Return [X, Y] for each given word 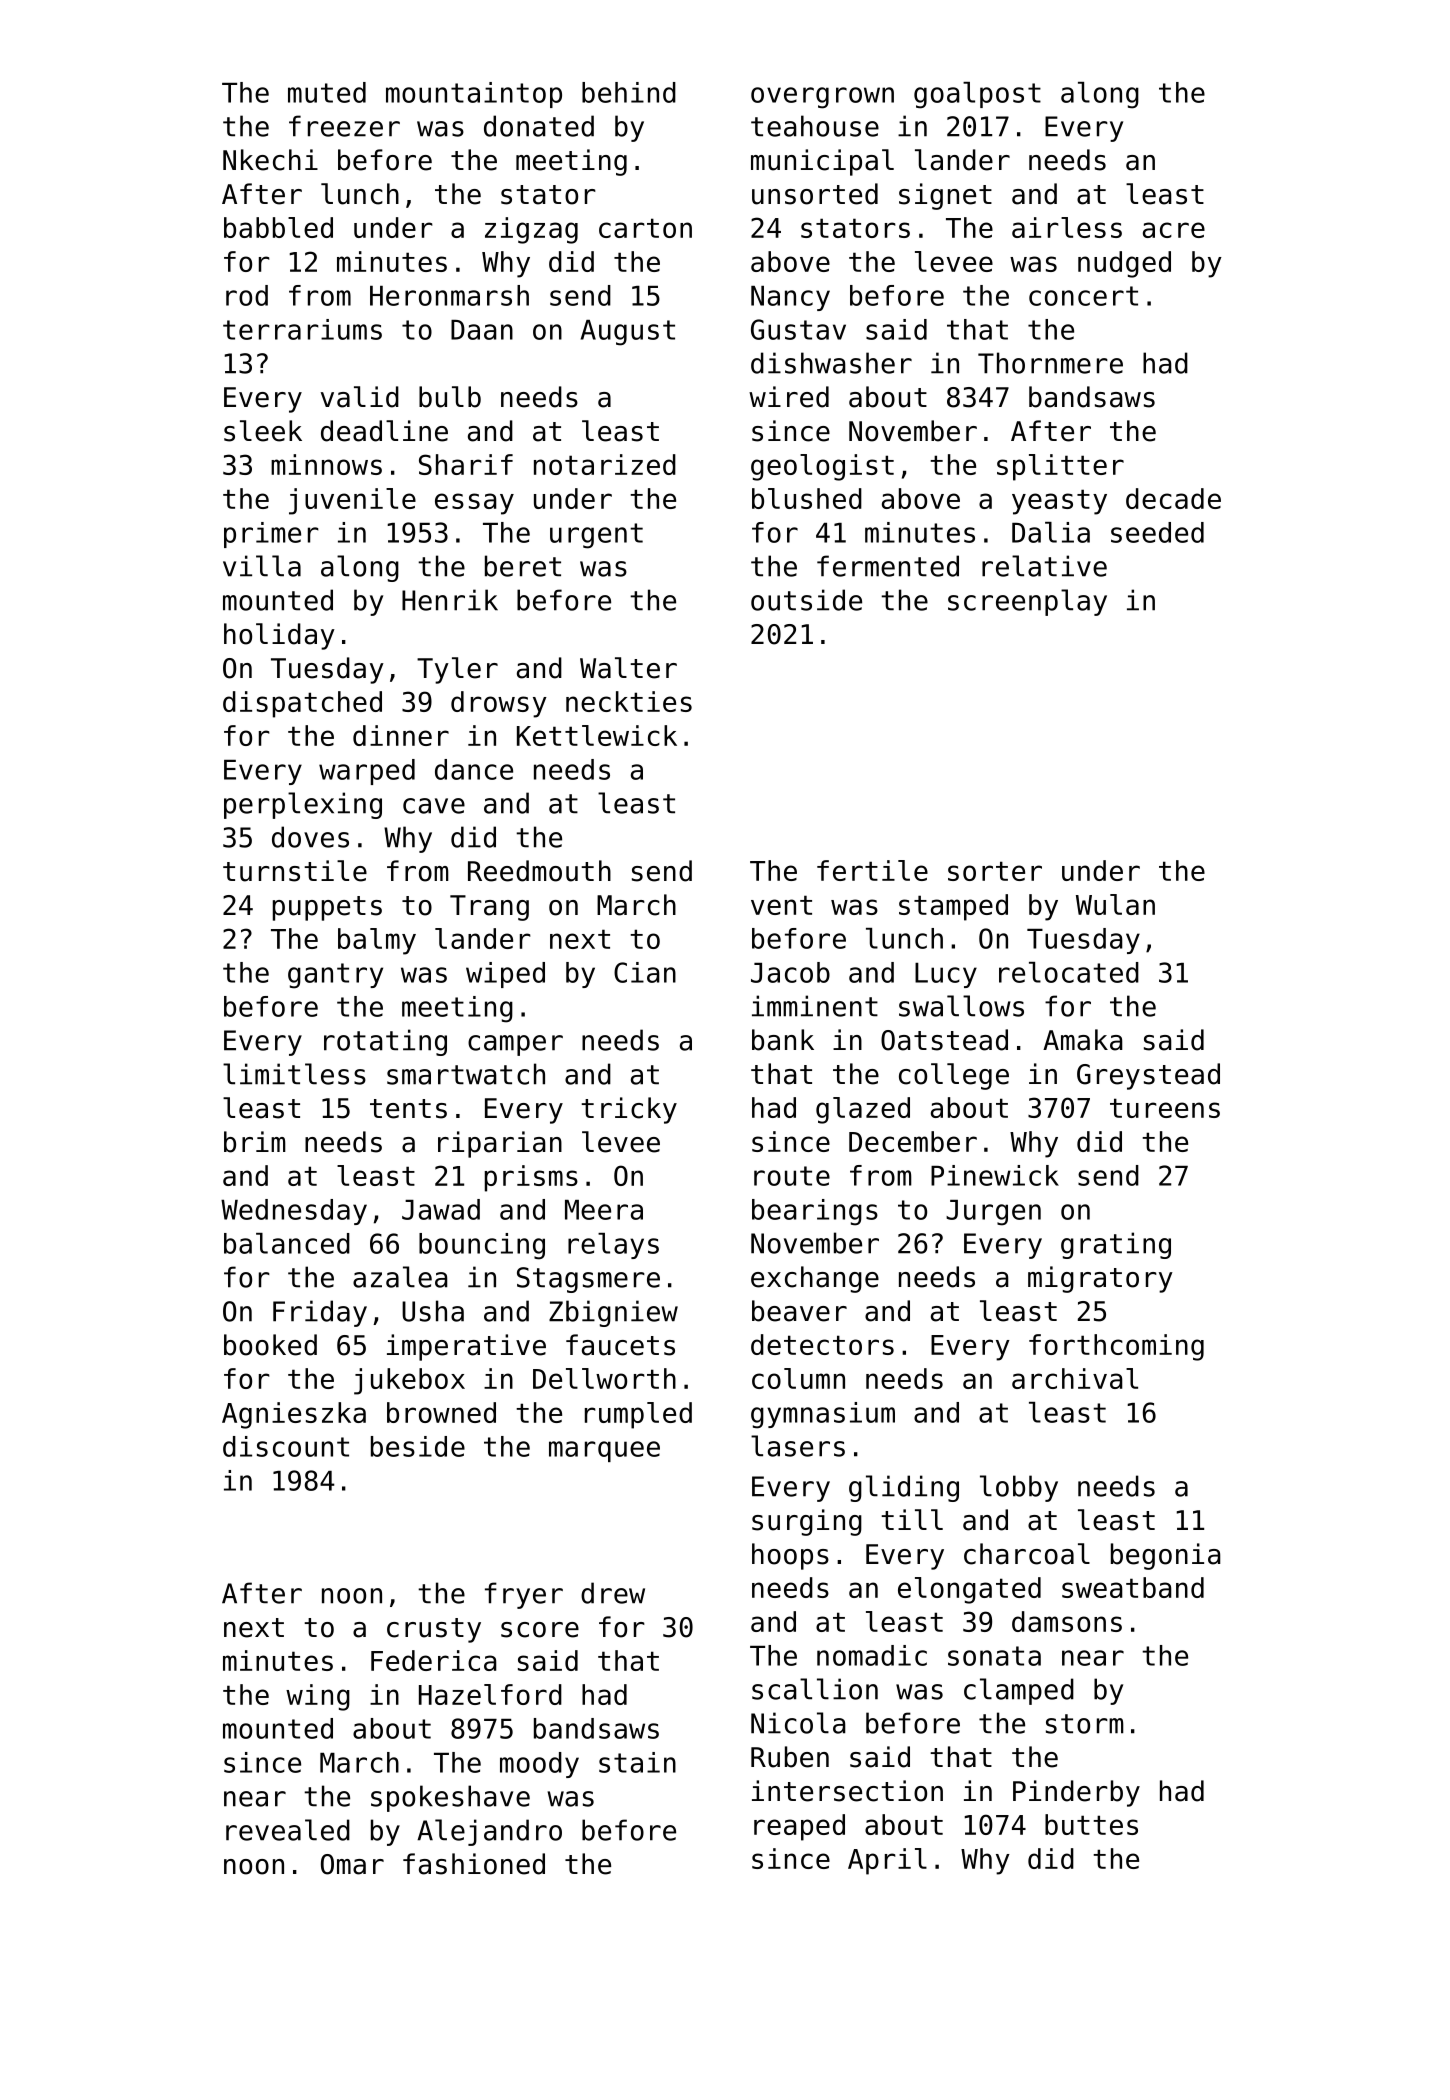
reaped [799, 1827]
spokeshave [450, 1798]
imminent [815, 1006]
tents [408, 1109]
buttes [1091, 1824]
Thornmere [1050, 363]
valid [360, 397]
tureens [1165, 1108]
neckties [629, 701]
